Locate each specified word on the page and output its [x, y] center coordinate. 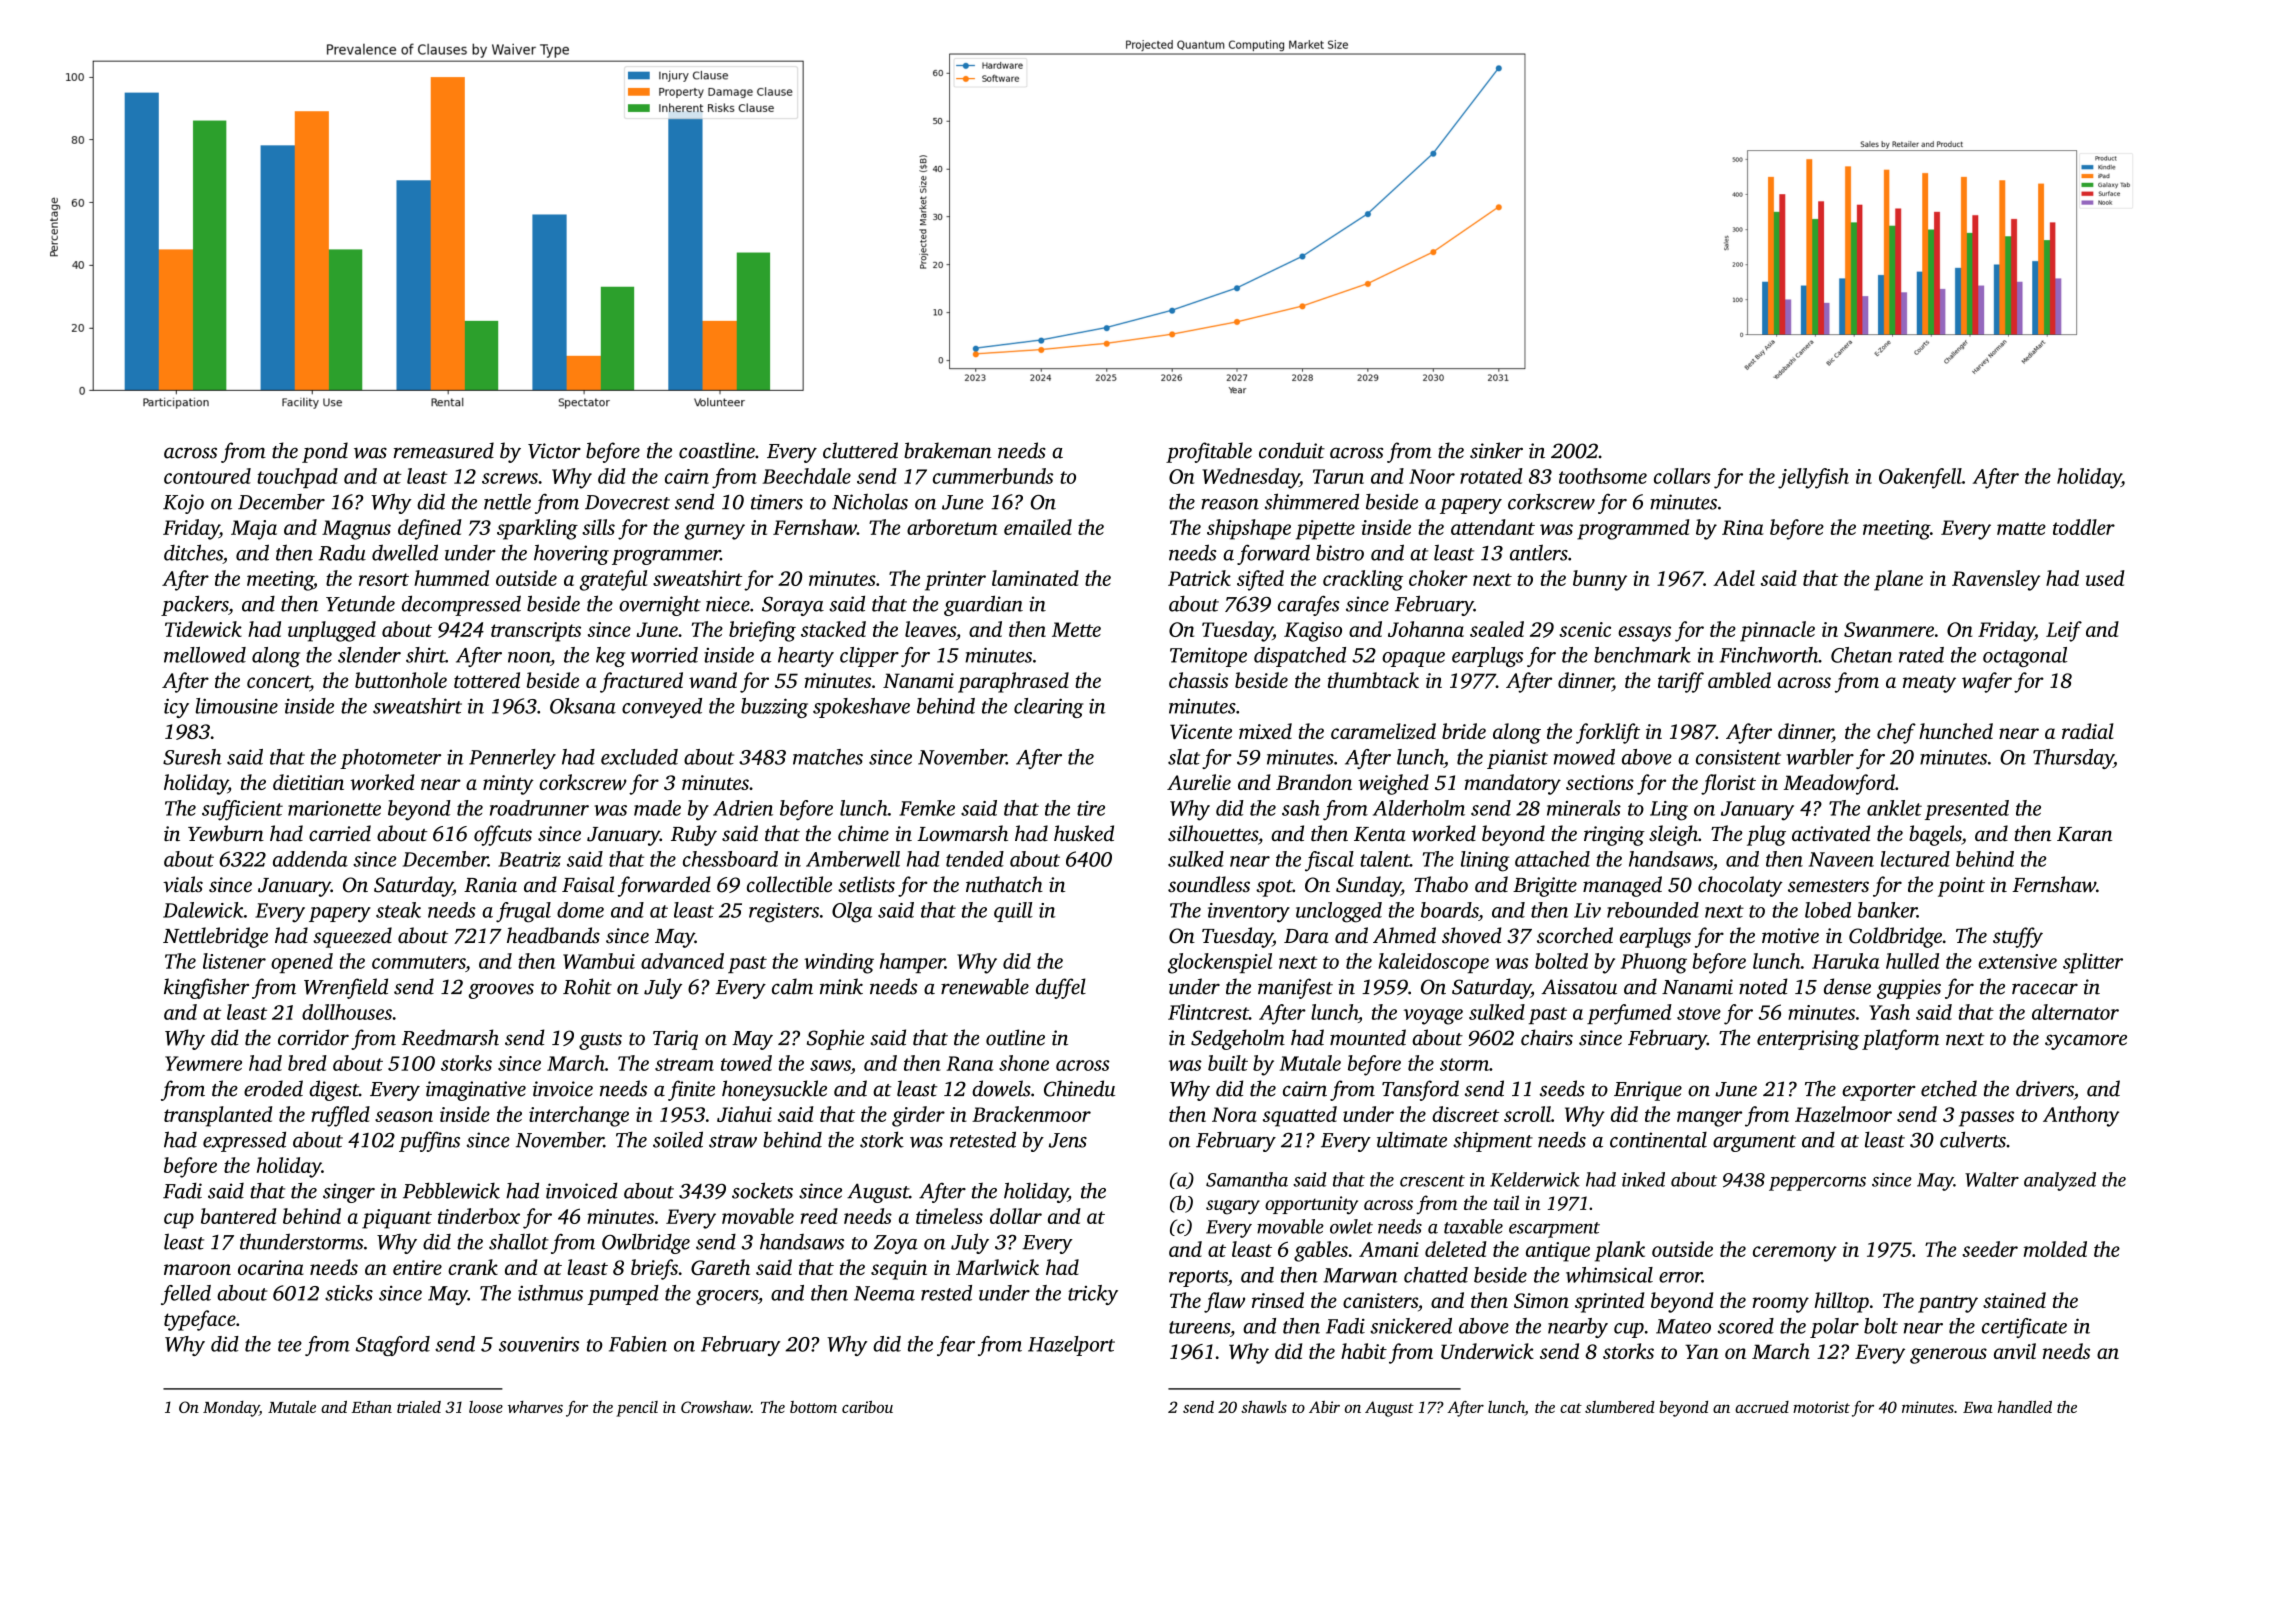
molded [2055, 1249]
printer [955, 581]
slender [369, 655]
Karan [2084, 834]
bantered [239, 1216]
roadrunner [539, 808]
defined [430, 529]
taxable [1473, 1226]
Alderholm [1419, 808]
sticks [349, 1293]
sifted [1260, 580]
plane [1898, 580]
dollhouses [347, 1012]
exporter [1879, 1092]
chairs [1547, 1037]
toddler [2084, 527]
